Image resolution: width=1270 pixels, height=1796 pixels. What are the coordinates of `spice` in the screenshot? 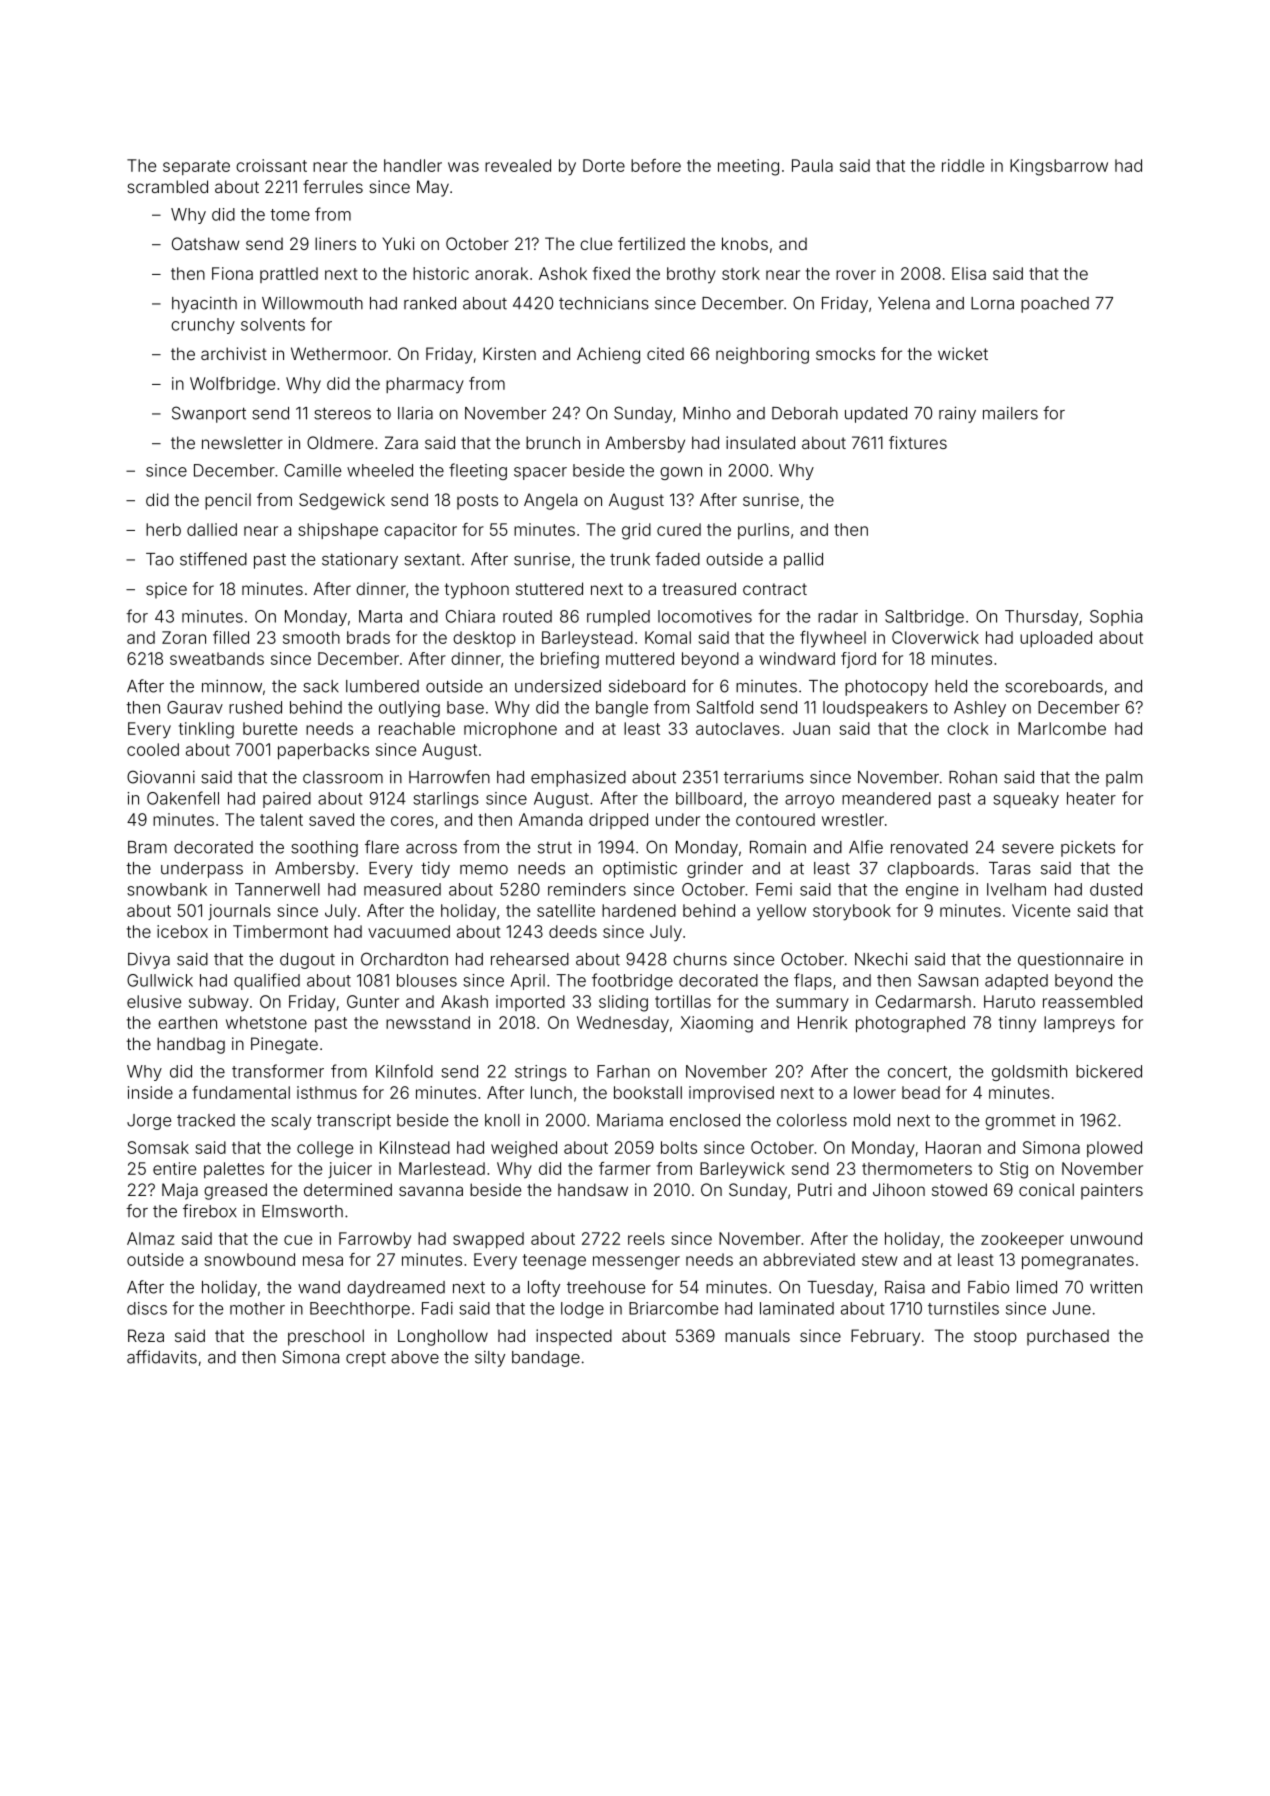 It's located at (166, 590).
